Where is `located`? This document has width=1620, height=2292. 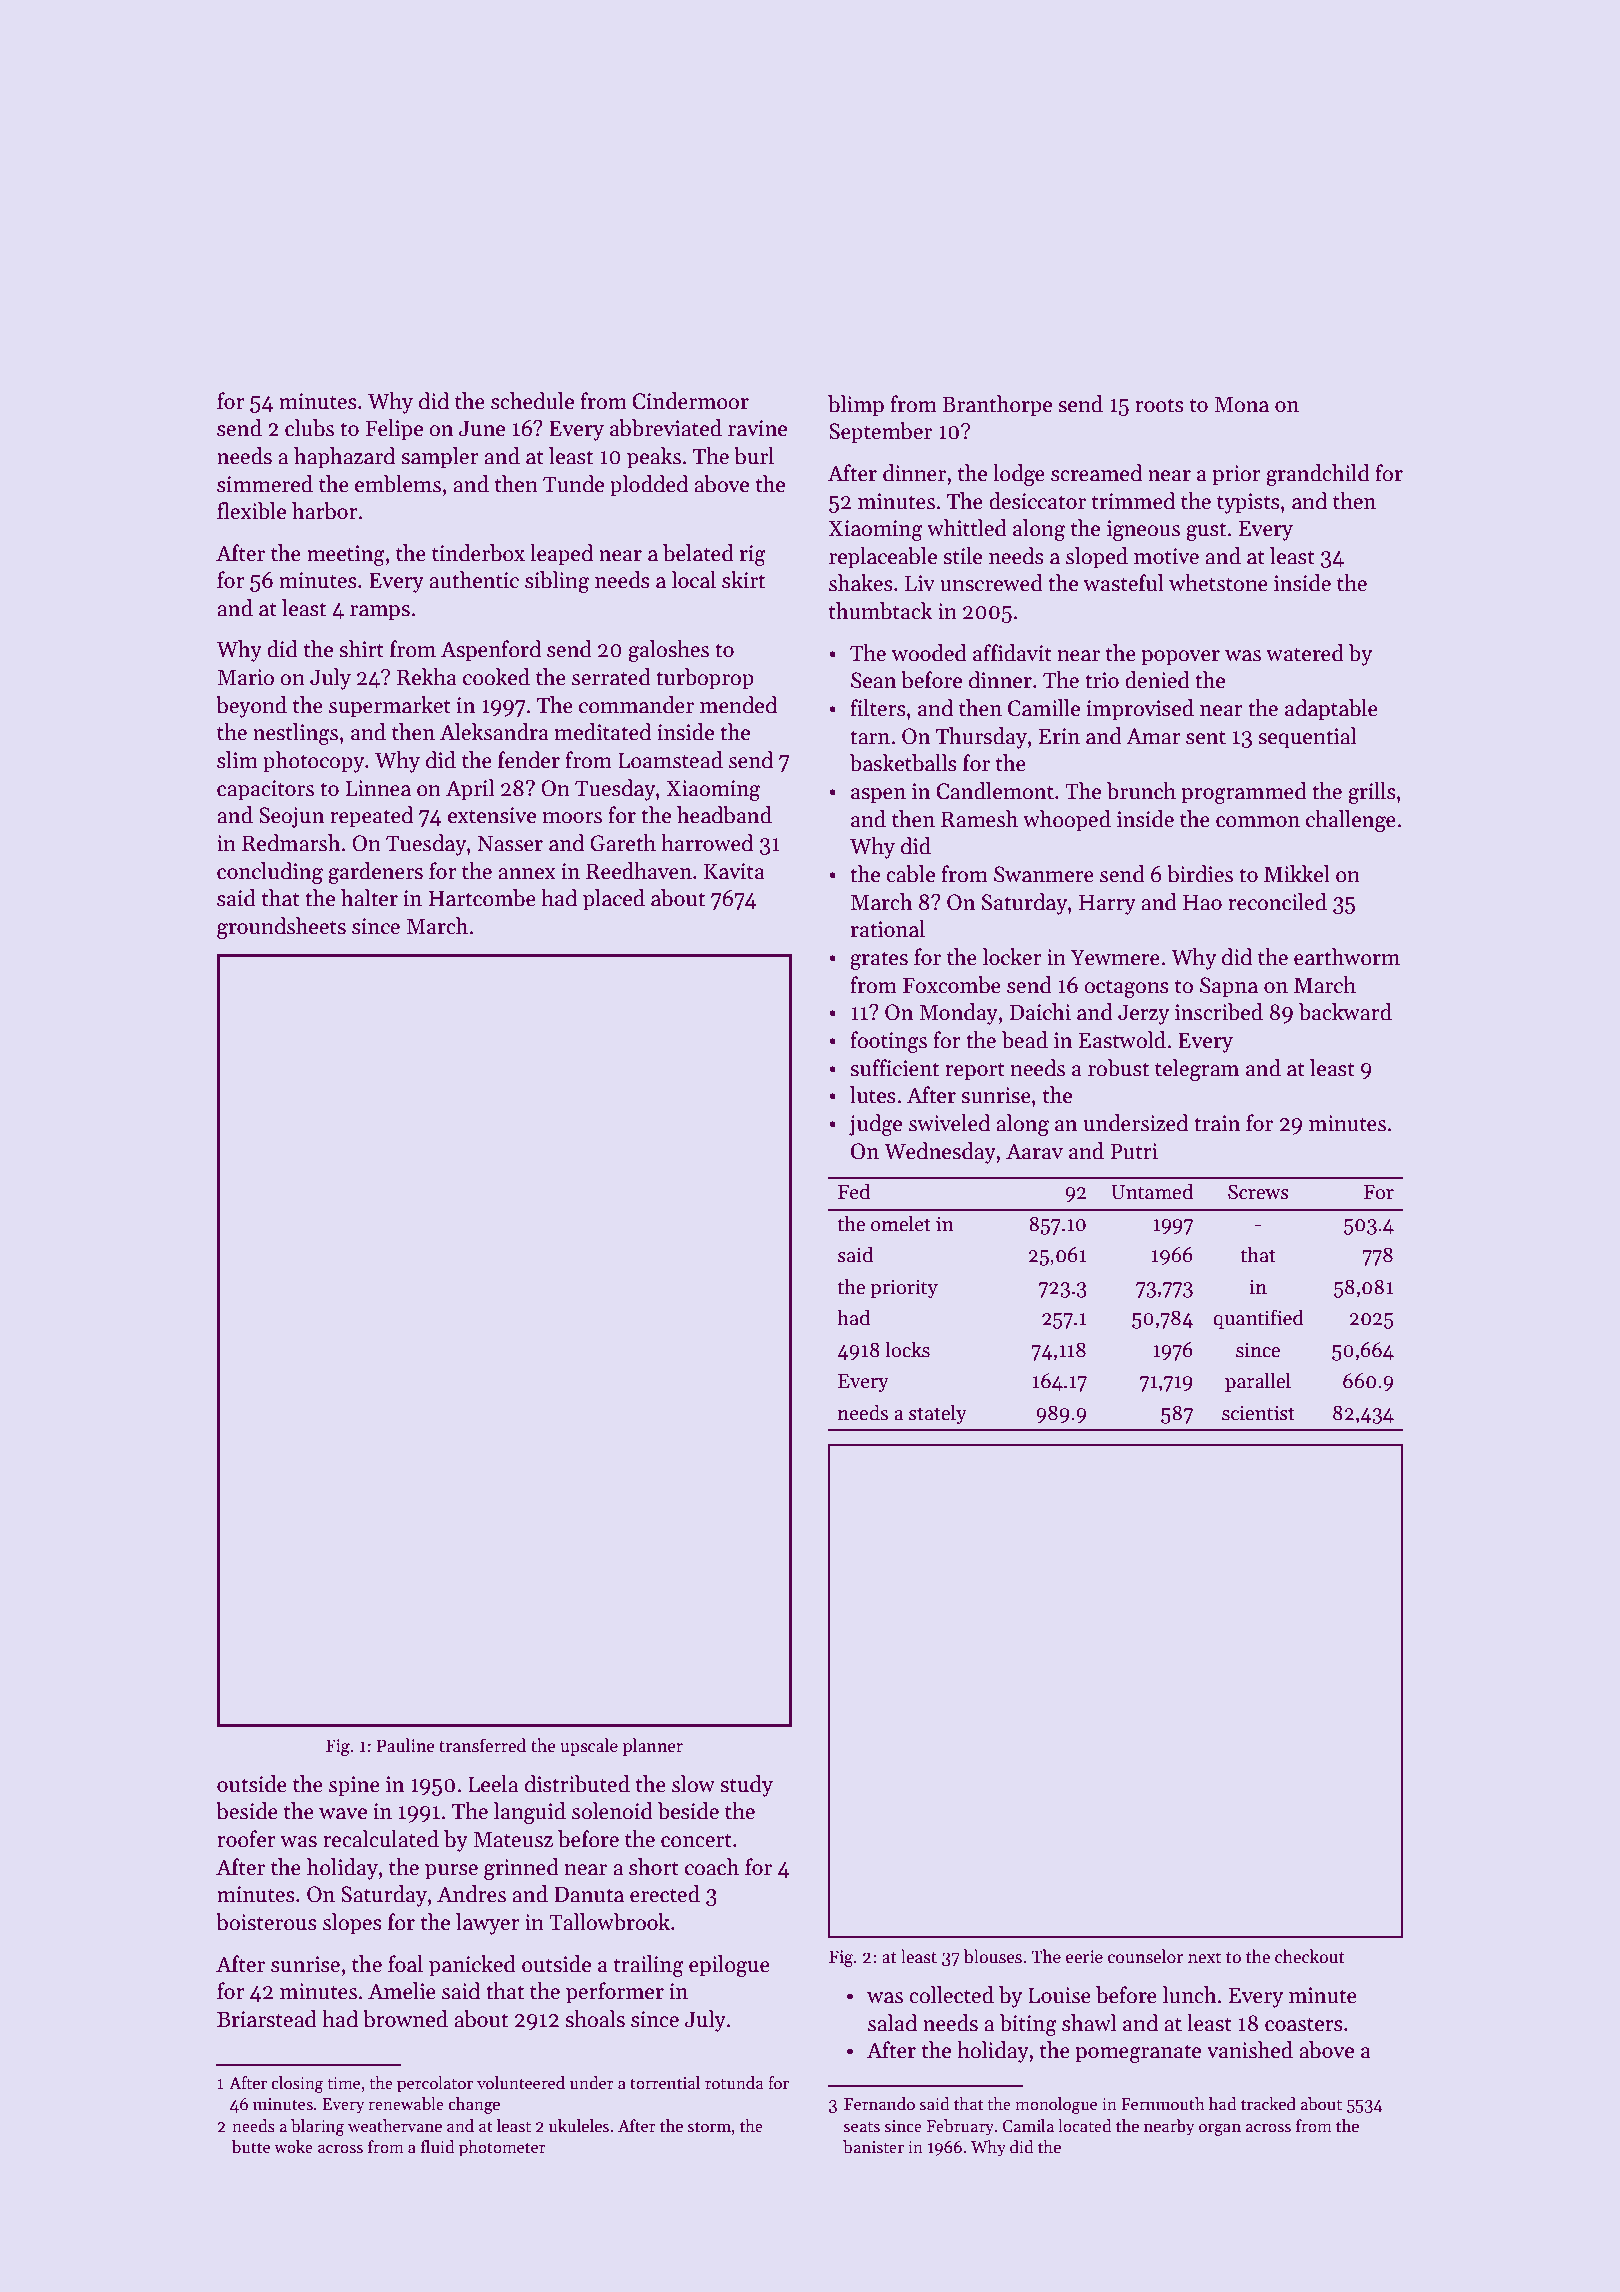 located is located at coordinates (1084, 2126).
